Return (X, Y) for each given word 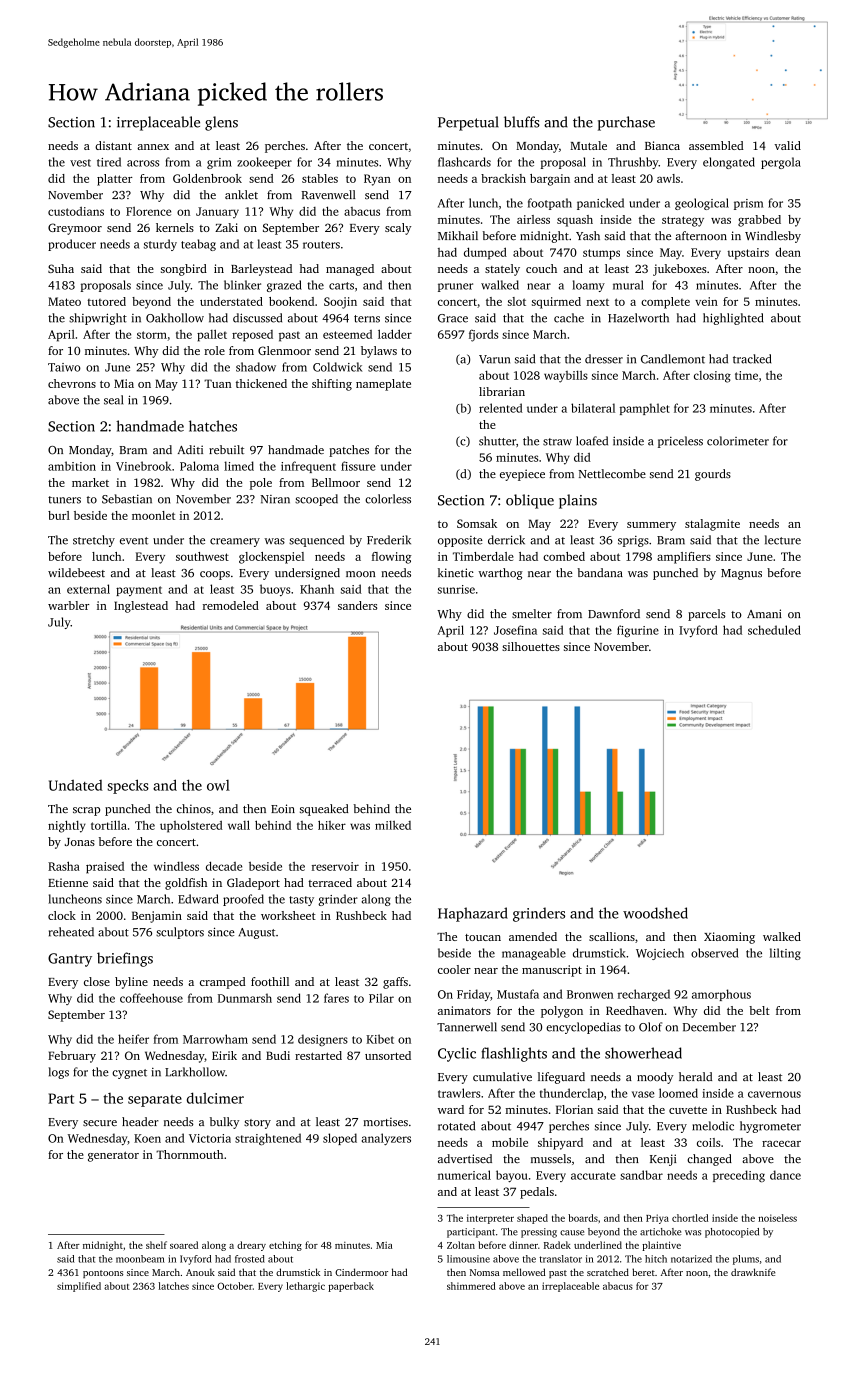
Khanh (317, 589)
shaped (532, 1219)
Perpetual (468, 123)
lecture (783, 540)
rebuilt (226, 449)
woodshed (655, 913)
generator (113, 1156)
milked (393, 825)
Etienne (68, 882)
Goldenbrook (207, 178)
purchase (626, 123)
